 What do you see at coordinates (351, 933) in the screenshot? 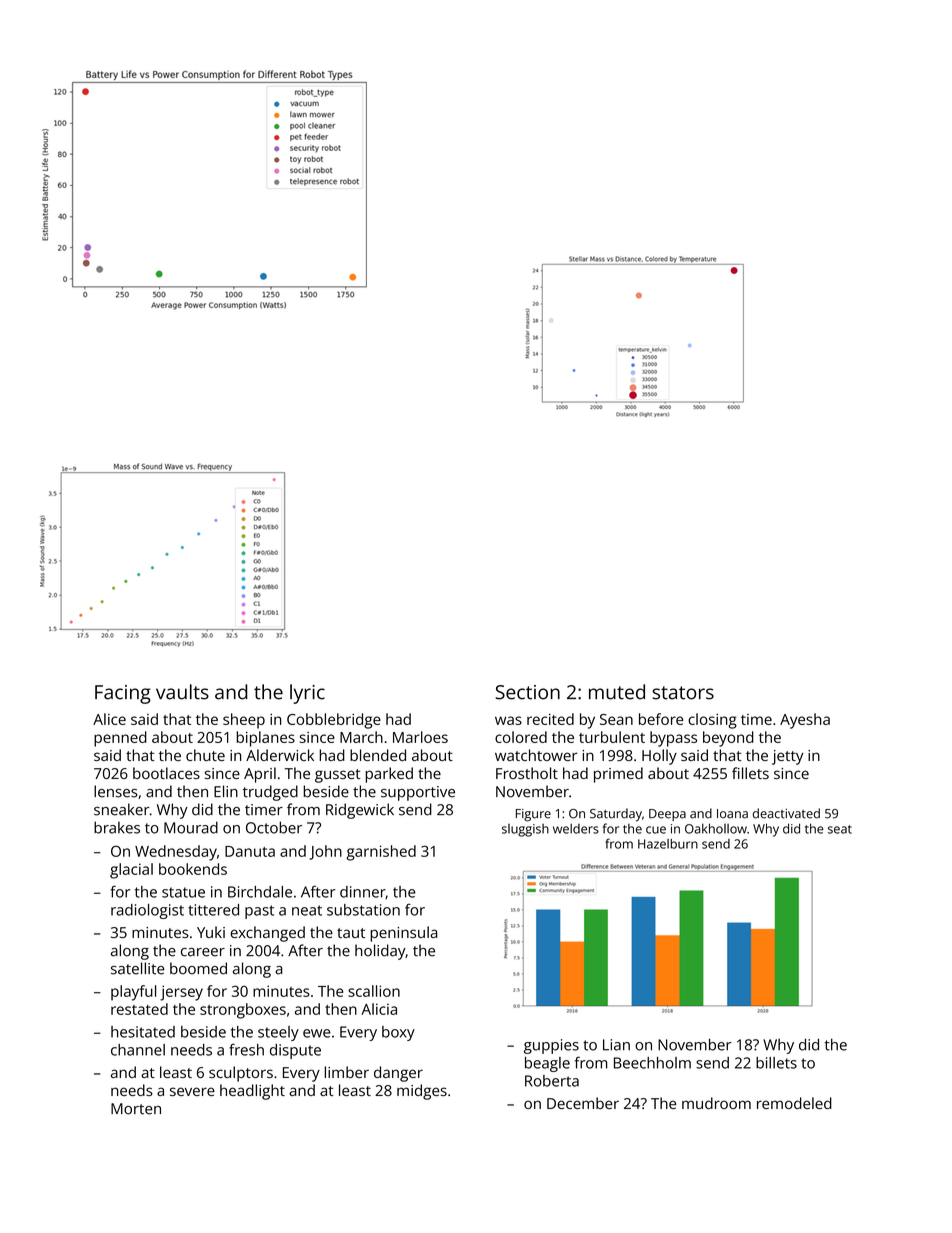
I see `taut` at bounding box center [351, 933].
